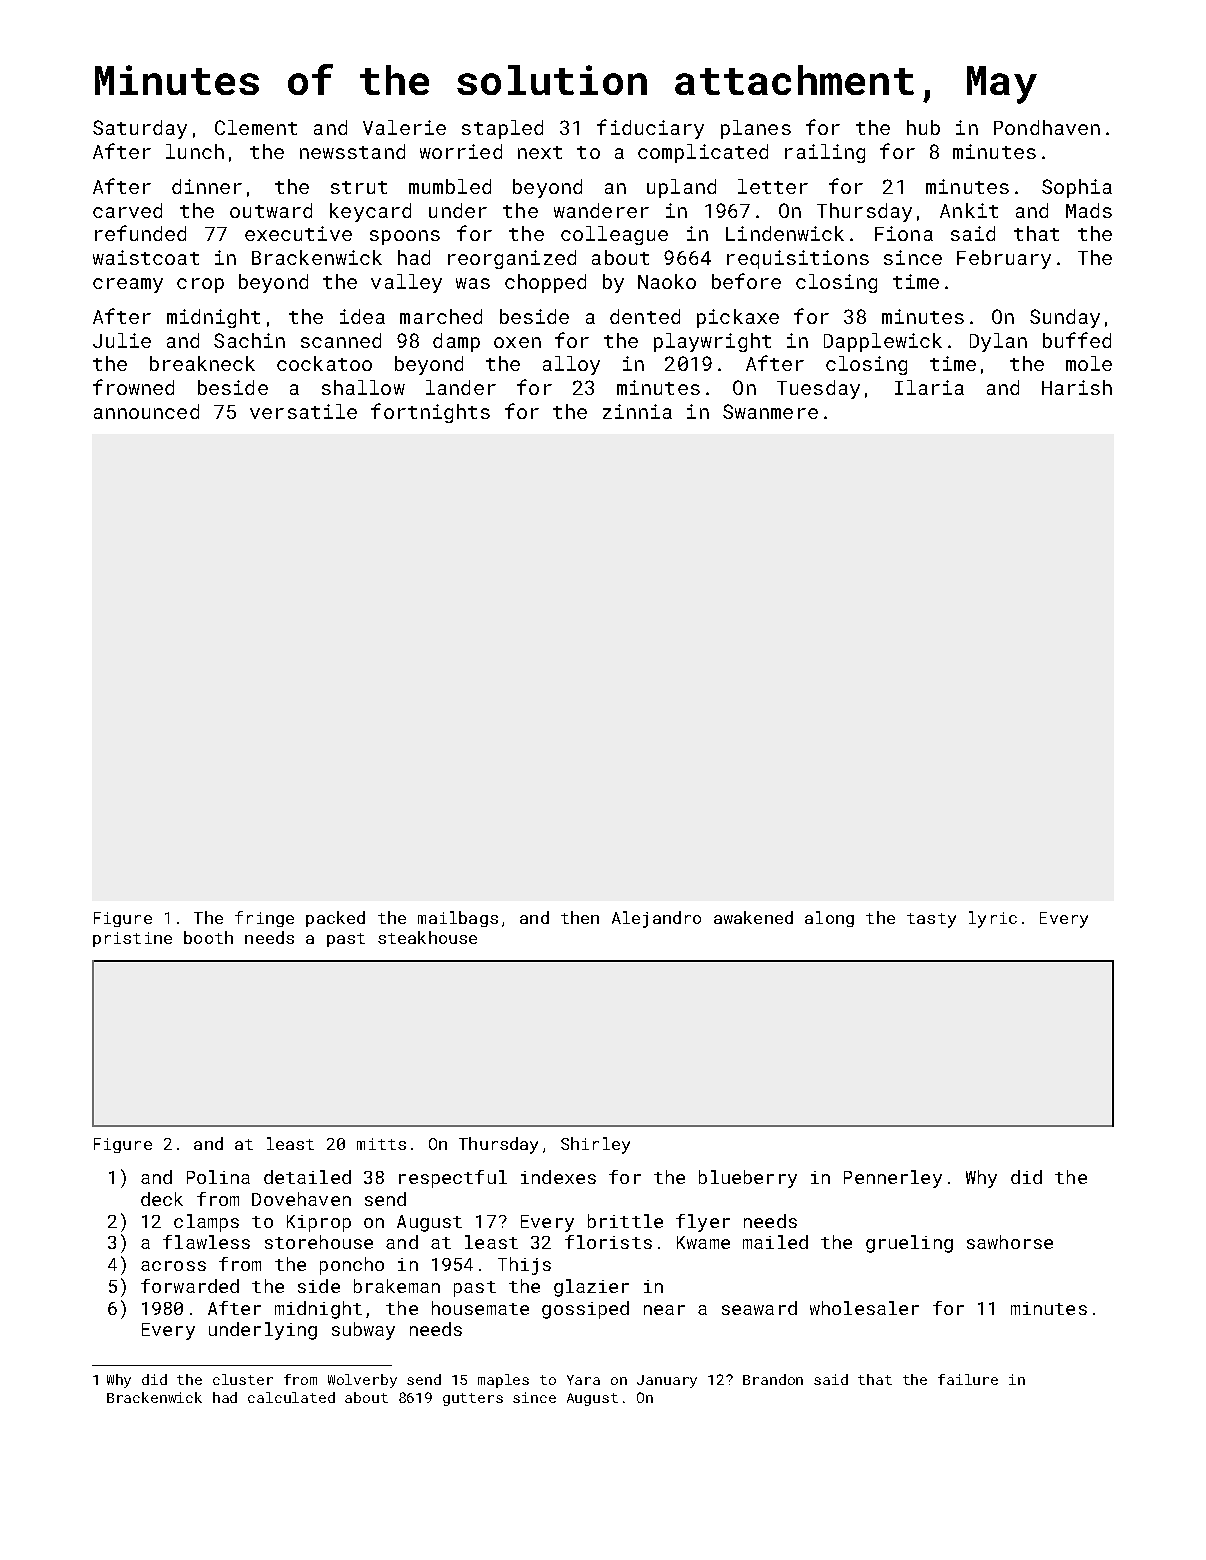 The height and width of the screenshot is (1560, 1206). I want to click on blueberry, so click(748, 1179).
